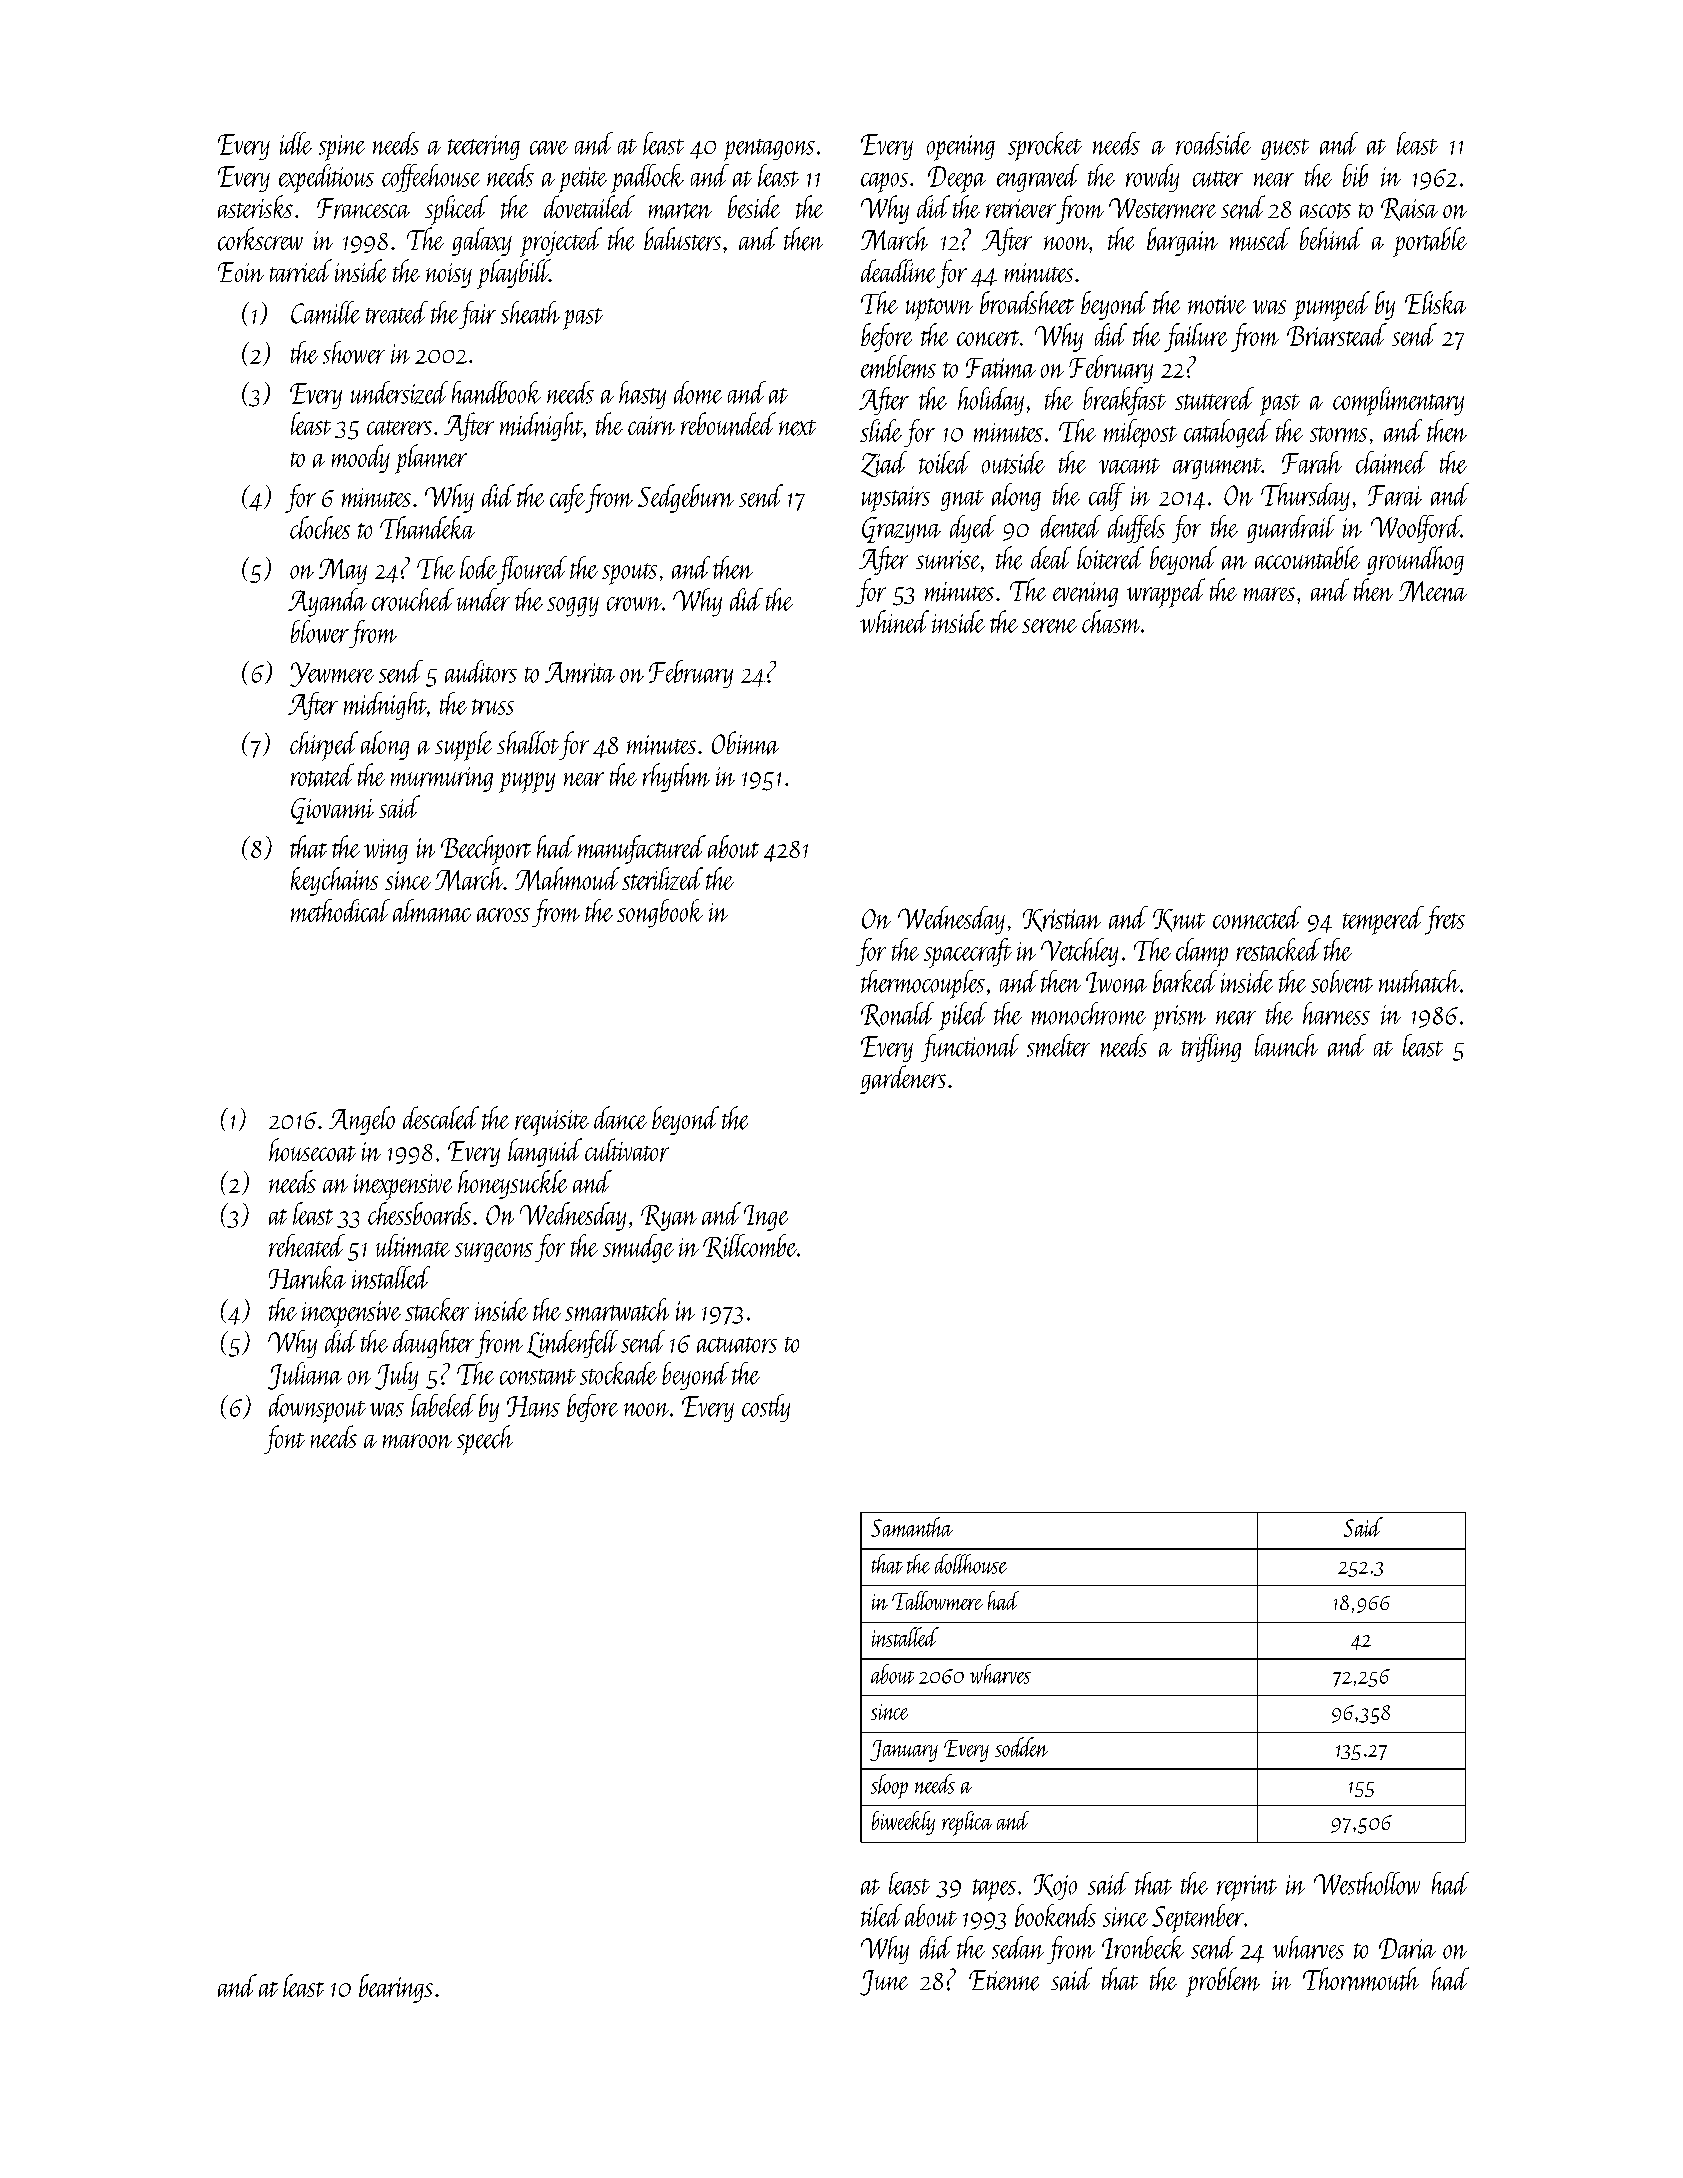 The image size is (1683, 2178). What do you see at coordinates (1004, 1980) in the screenshot?
I see `Etienne` at bounding box center [1004, 1980].
